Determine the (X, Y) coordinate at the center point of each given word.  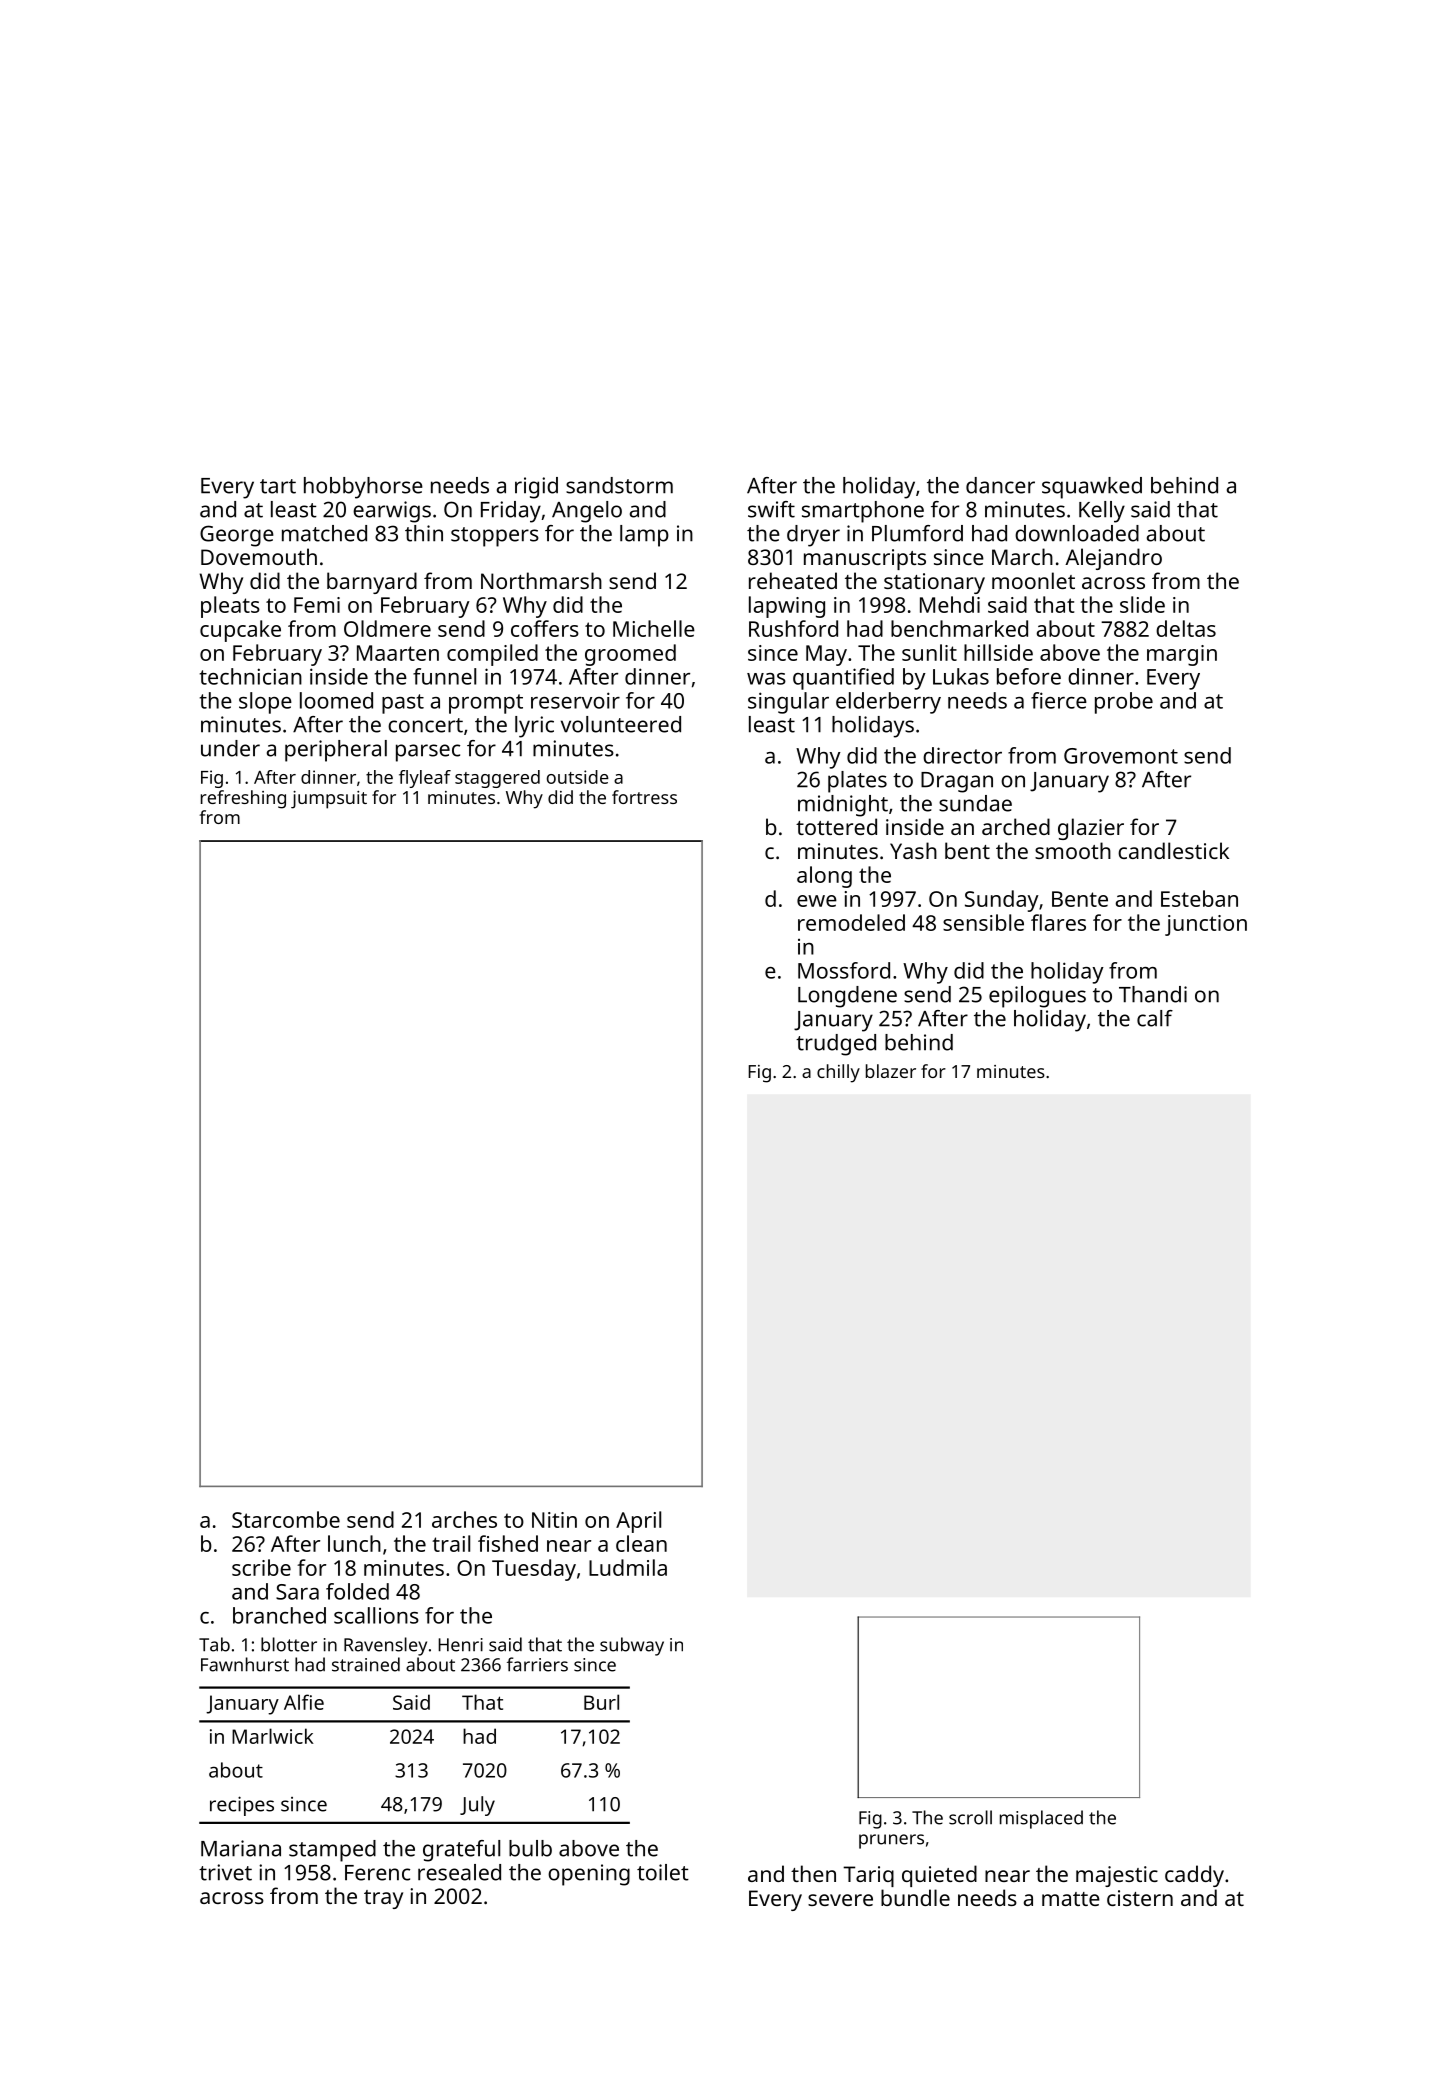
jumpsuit (329, 800)
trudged (836, 1045)
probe (1124, 703)
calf (1155, 1018)
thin (424, 533)
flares (1058, 922)
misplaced (1041, 1819)
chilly (838, 1073)
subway (632, 1646)
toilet (663, 1872)
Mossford (844, 970)
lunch (354, 1543)
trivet (225, 1872)
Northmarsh (541, 580)
